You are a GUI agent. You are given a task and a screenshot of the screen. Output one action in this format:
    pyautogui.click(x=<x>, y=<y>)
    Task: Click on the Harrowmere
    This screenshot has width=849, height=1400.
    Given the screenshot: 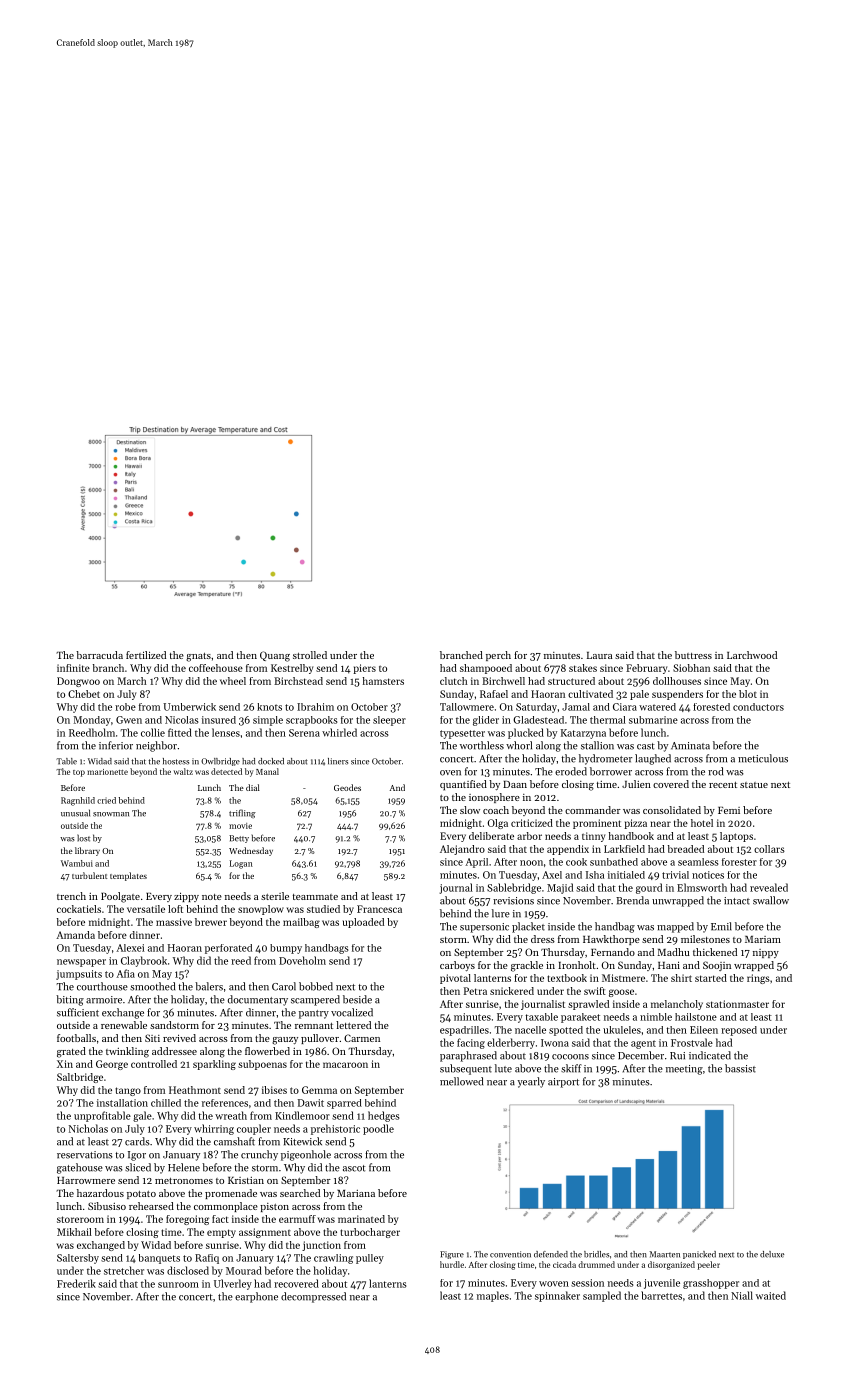 What is the action you would take?
    pyautogui.click(x=86, y=1180)
